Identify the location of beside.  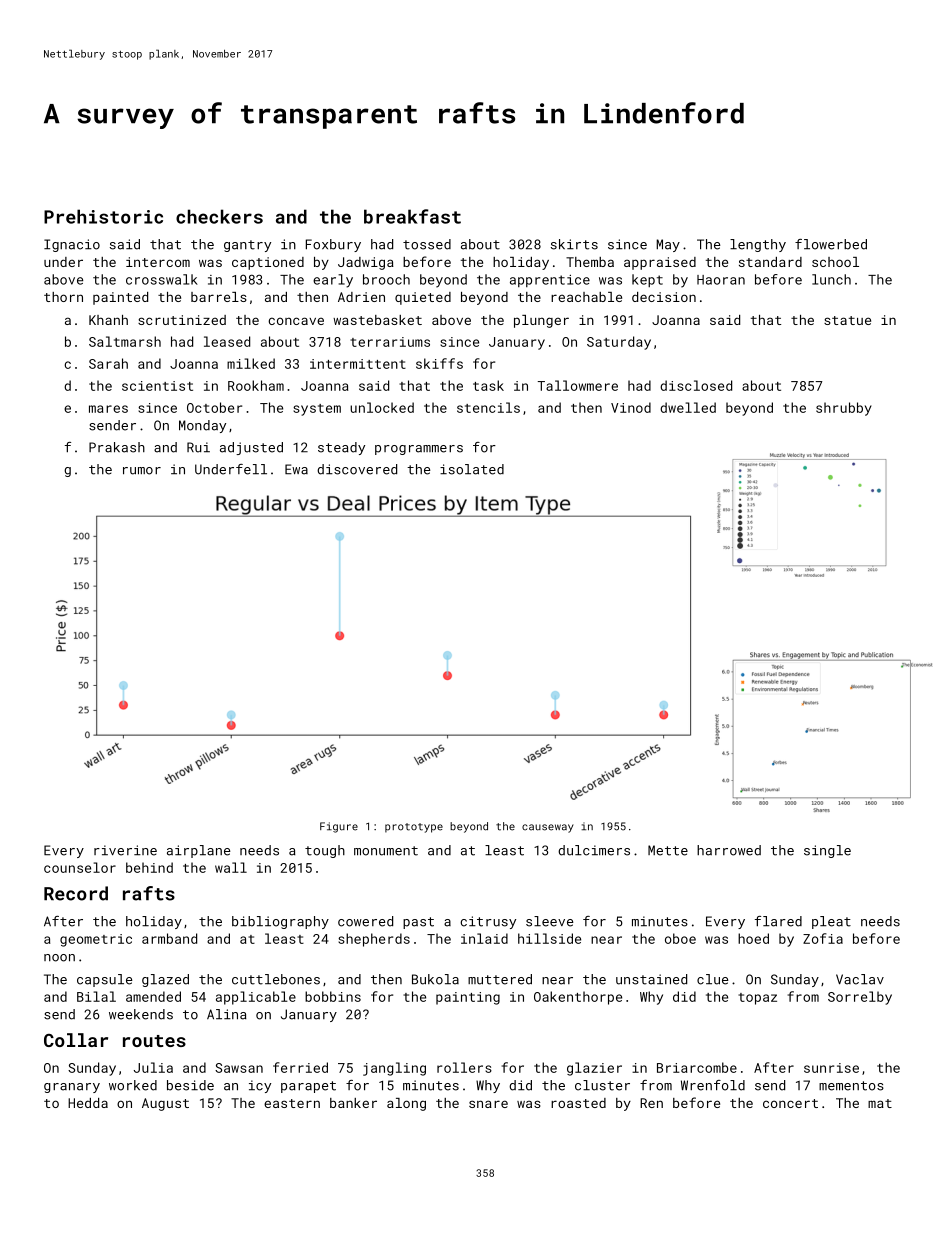
(190, 1085).
